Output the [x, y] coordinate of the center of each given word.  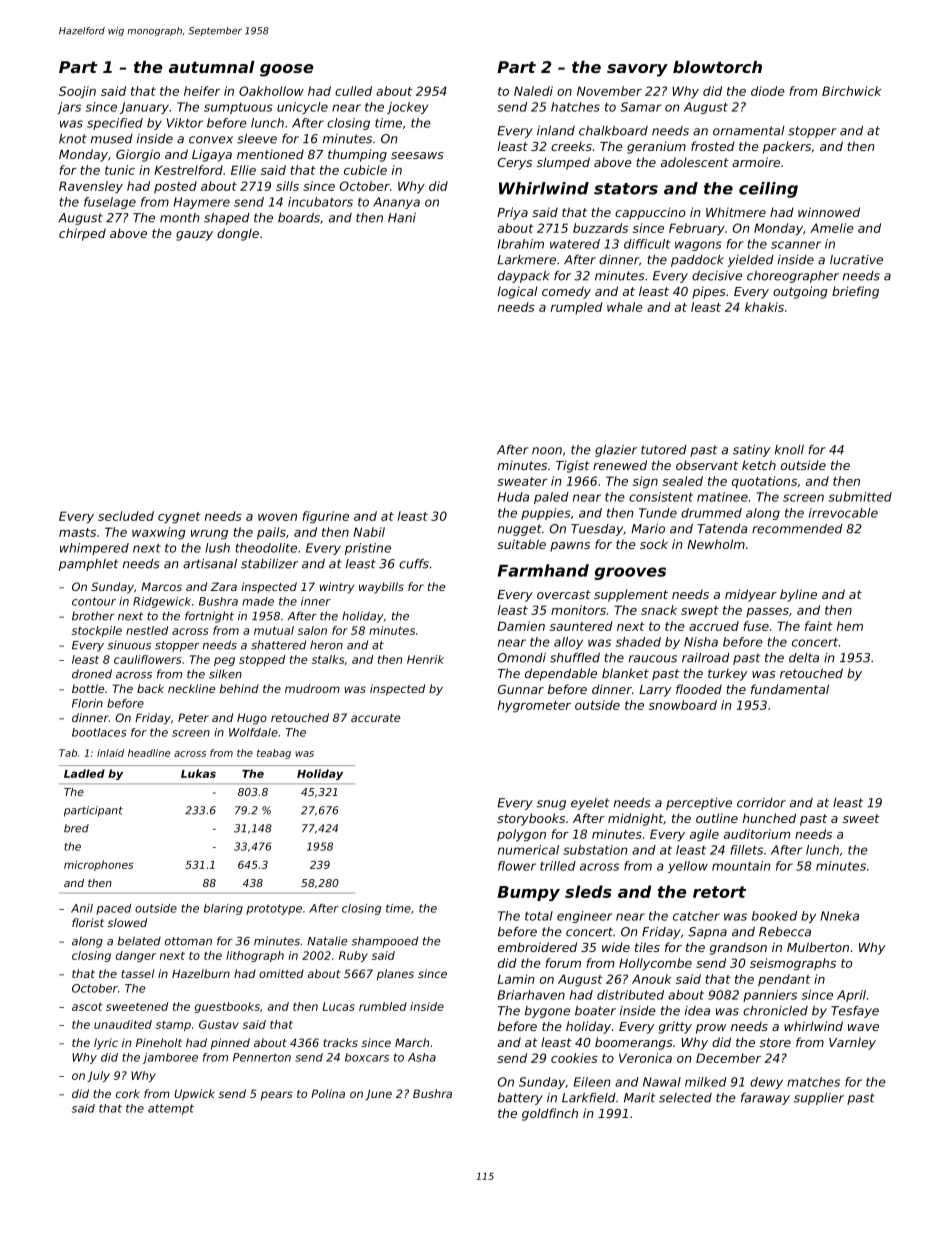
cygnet [179, 518]
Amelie [832, 228]
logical [517, 292]
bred [76, 828]
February [697, 229]
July [98, 1076]
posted [175, 187]
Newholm [716, 544]
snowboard [683, 705]
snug [551, 805]
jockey [408, 108]
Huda [513, 497]
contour [94, 601]
